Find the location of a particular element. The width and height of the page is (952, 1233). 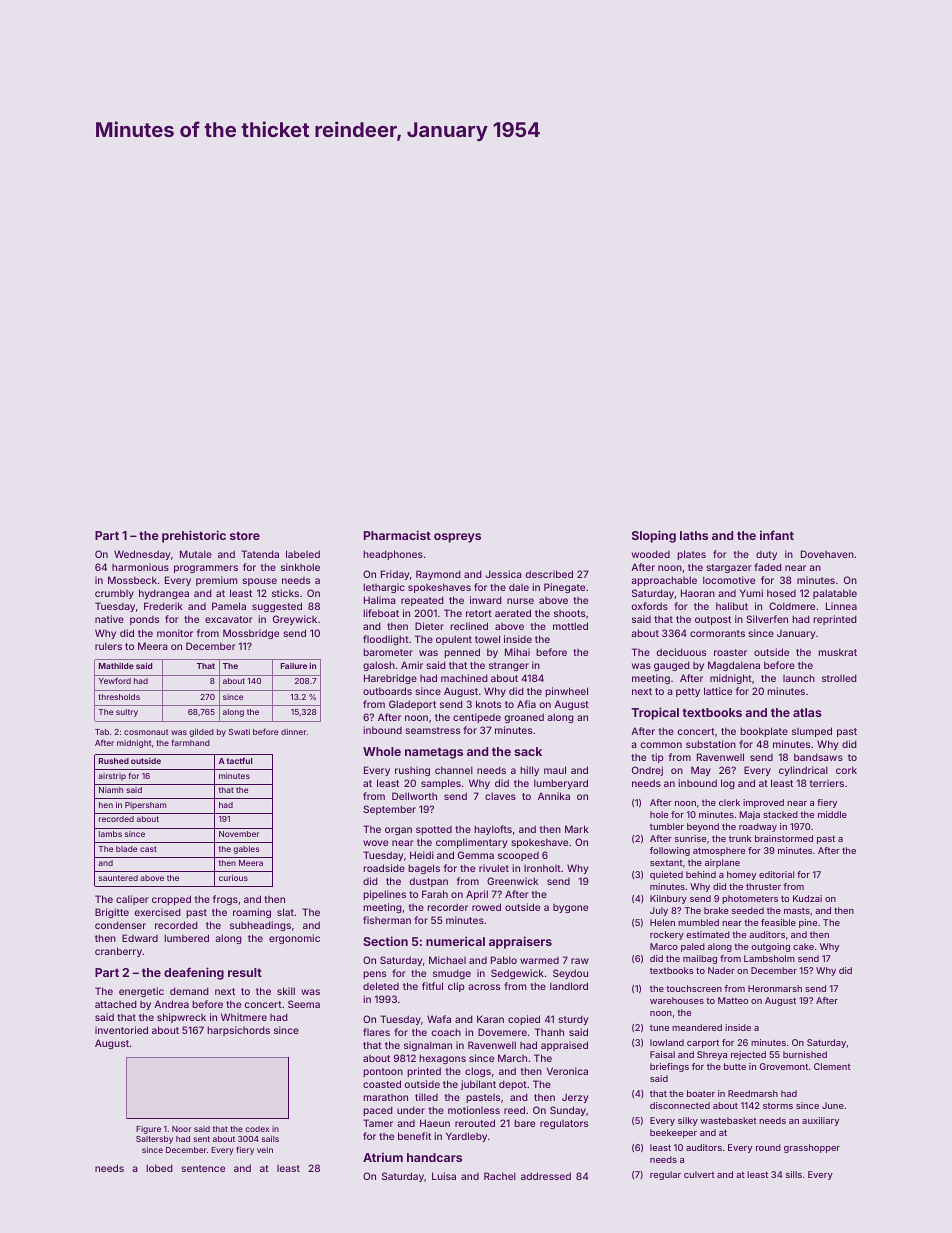

ospreys is located at coordinates (457, 538).
